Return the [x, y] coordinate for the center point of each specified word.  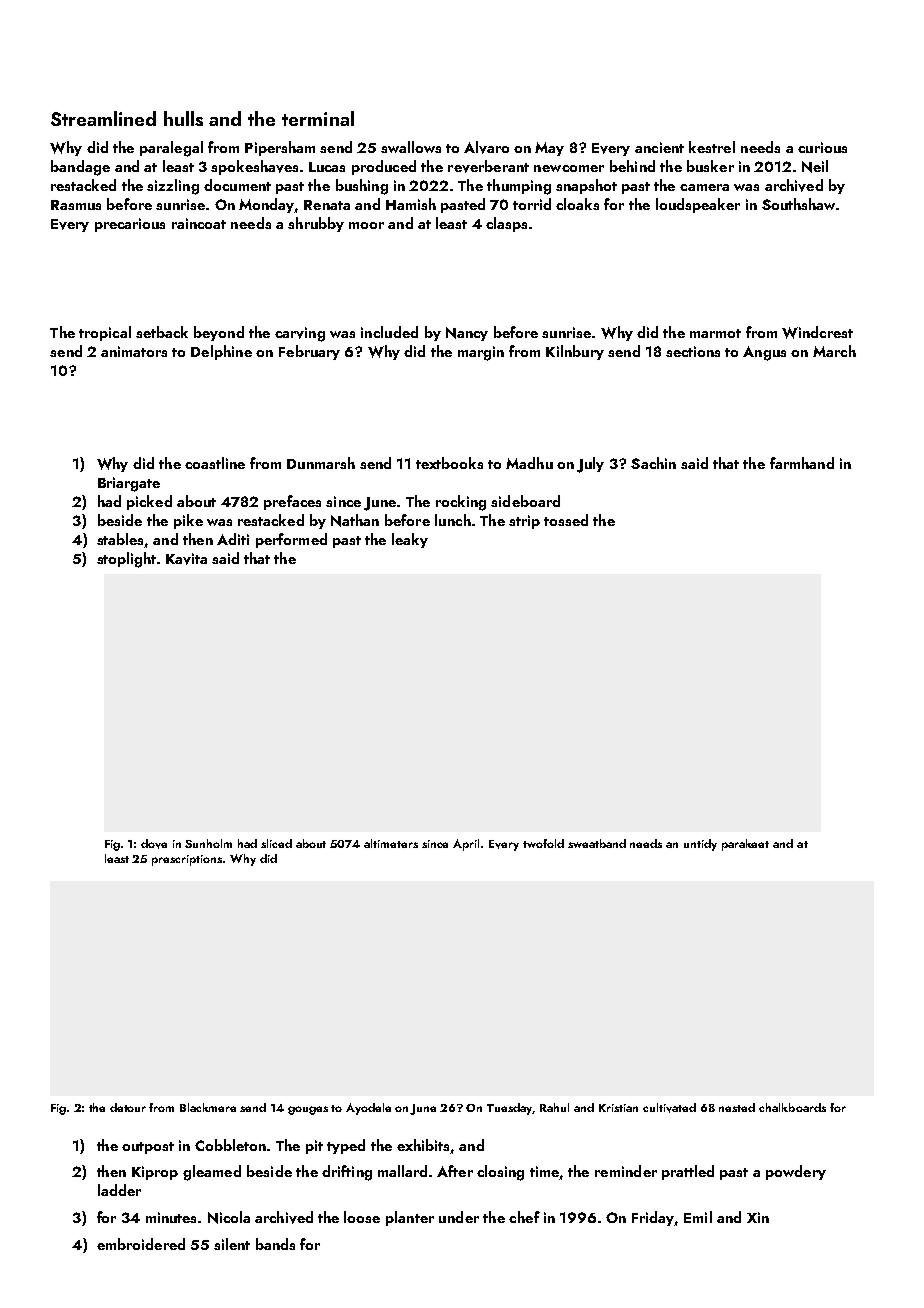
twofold [543, 843]
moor [366, 225]
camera [704, 187]
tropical [105, 333]
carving [300, 334]
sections [693, 351]
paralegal [171, 149]
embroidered [141, 1244]
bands [275, 1244]
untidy [700, 845]
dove [154, 844]
